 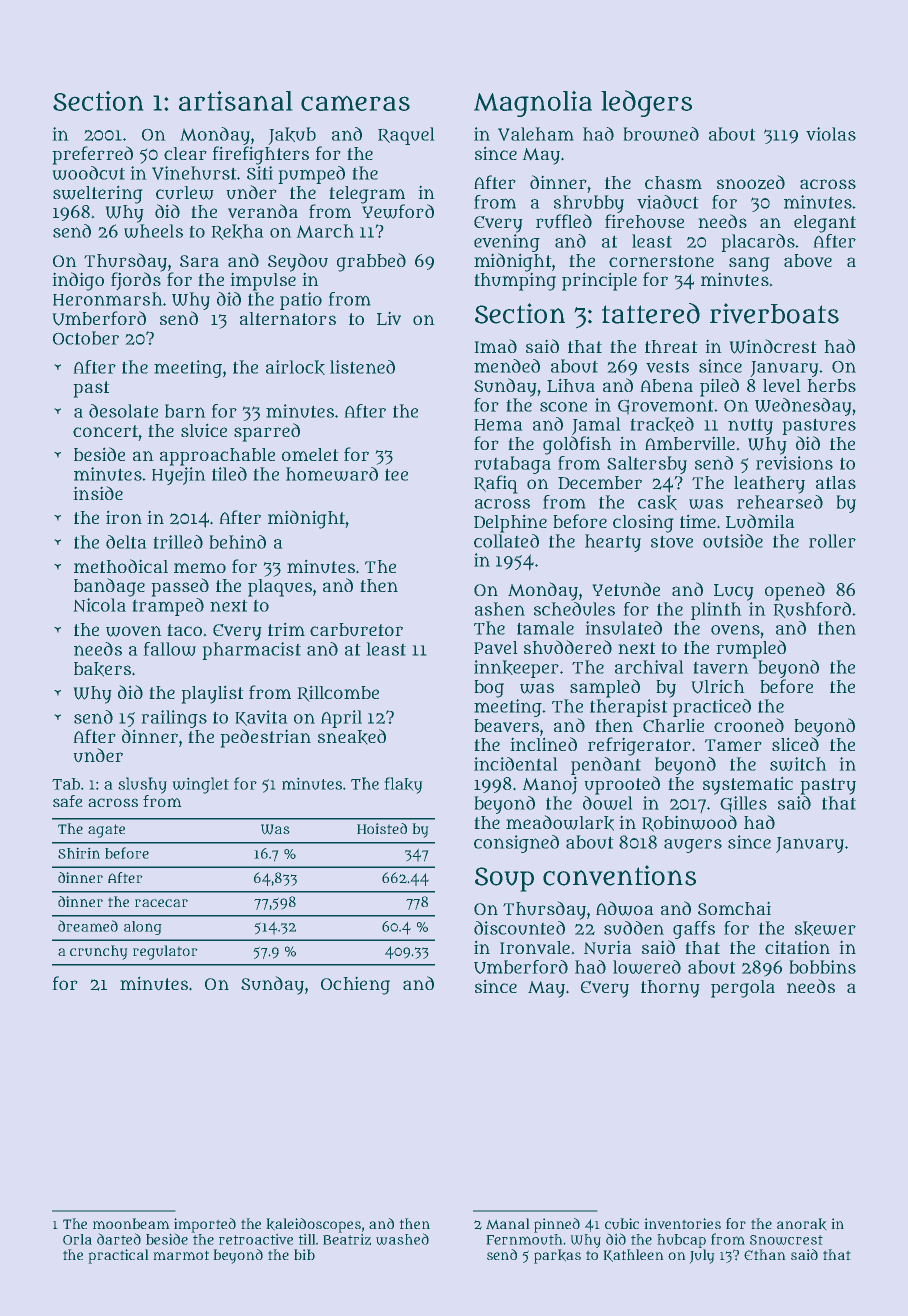 What do you see at coordinates (165, 952) in the screenshot?
I see `regulator` at bounding box center [165, 952].
